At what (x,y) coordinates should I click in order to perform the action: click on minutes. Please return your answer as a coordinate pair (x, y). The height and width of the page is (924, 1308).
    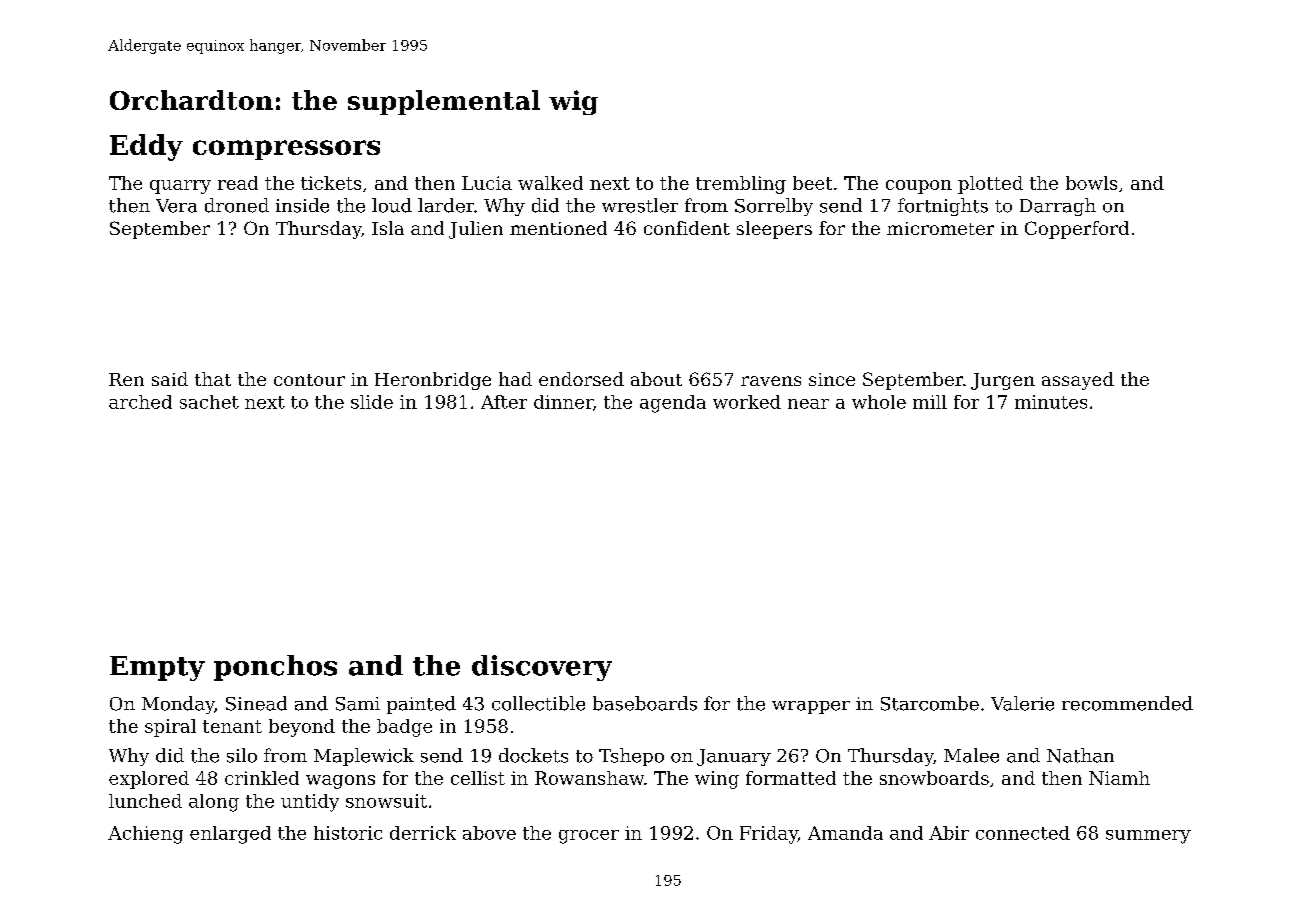
    Looking at the image, I should click on (1051, 402).
